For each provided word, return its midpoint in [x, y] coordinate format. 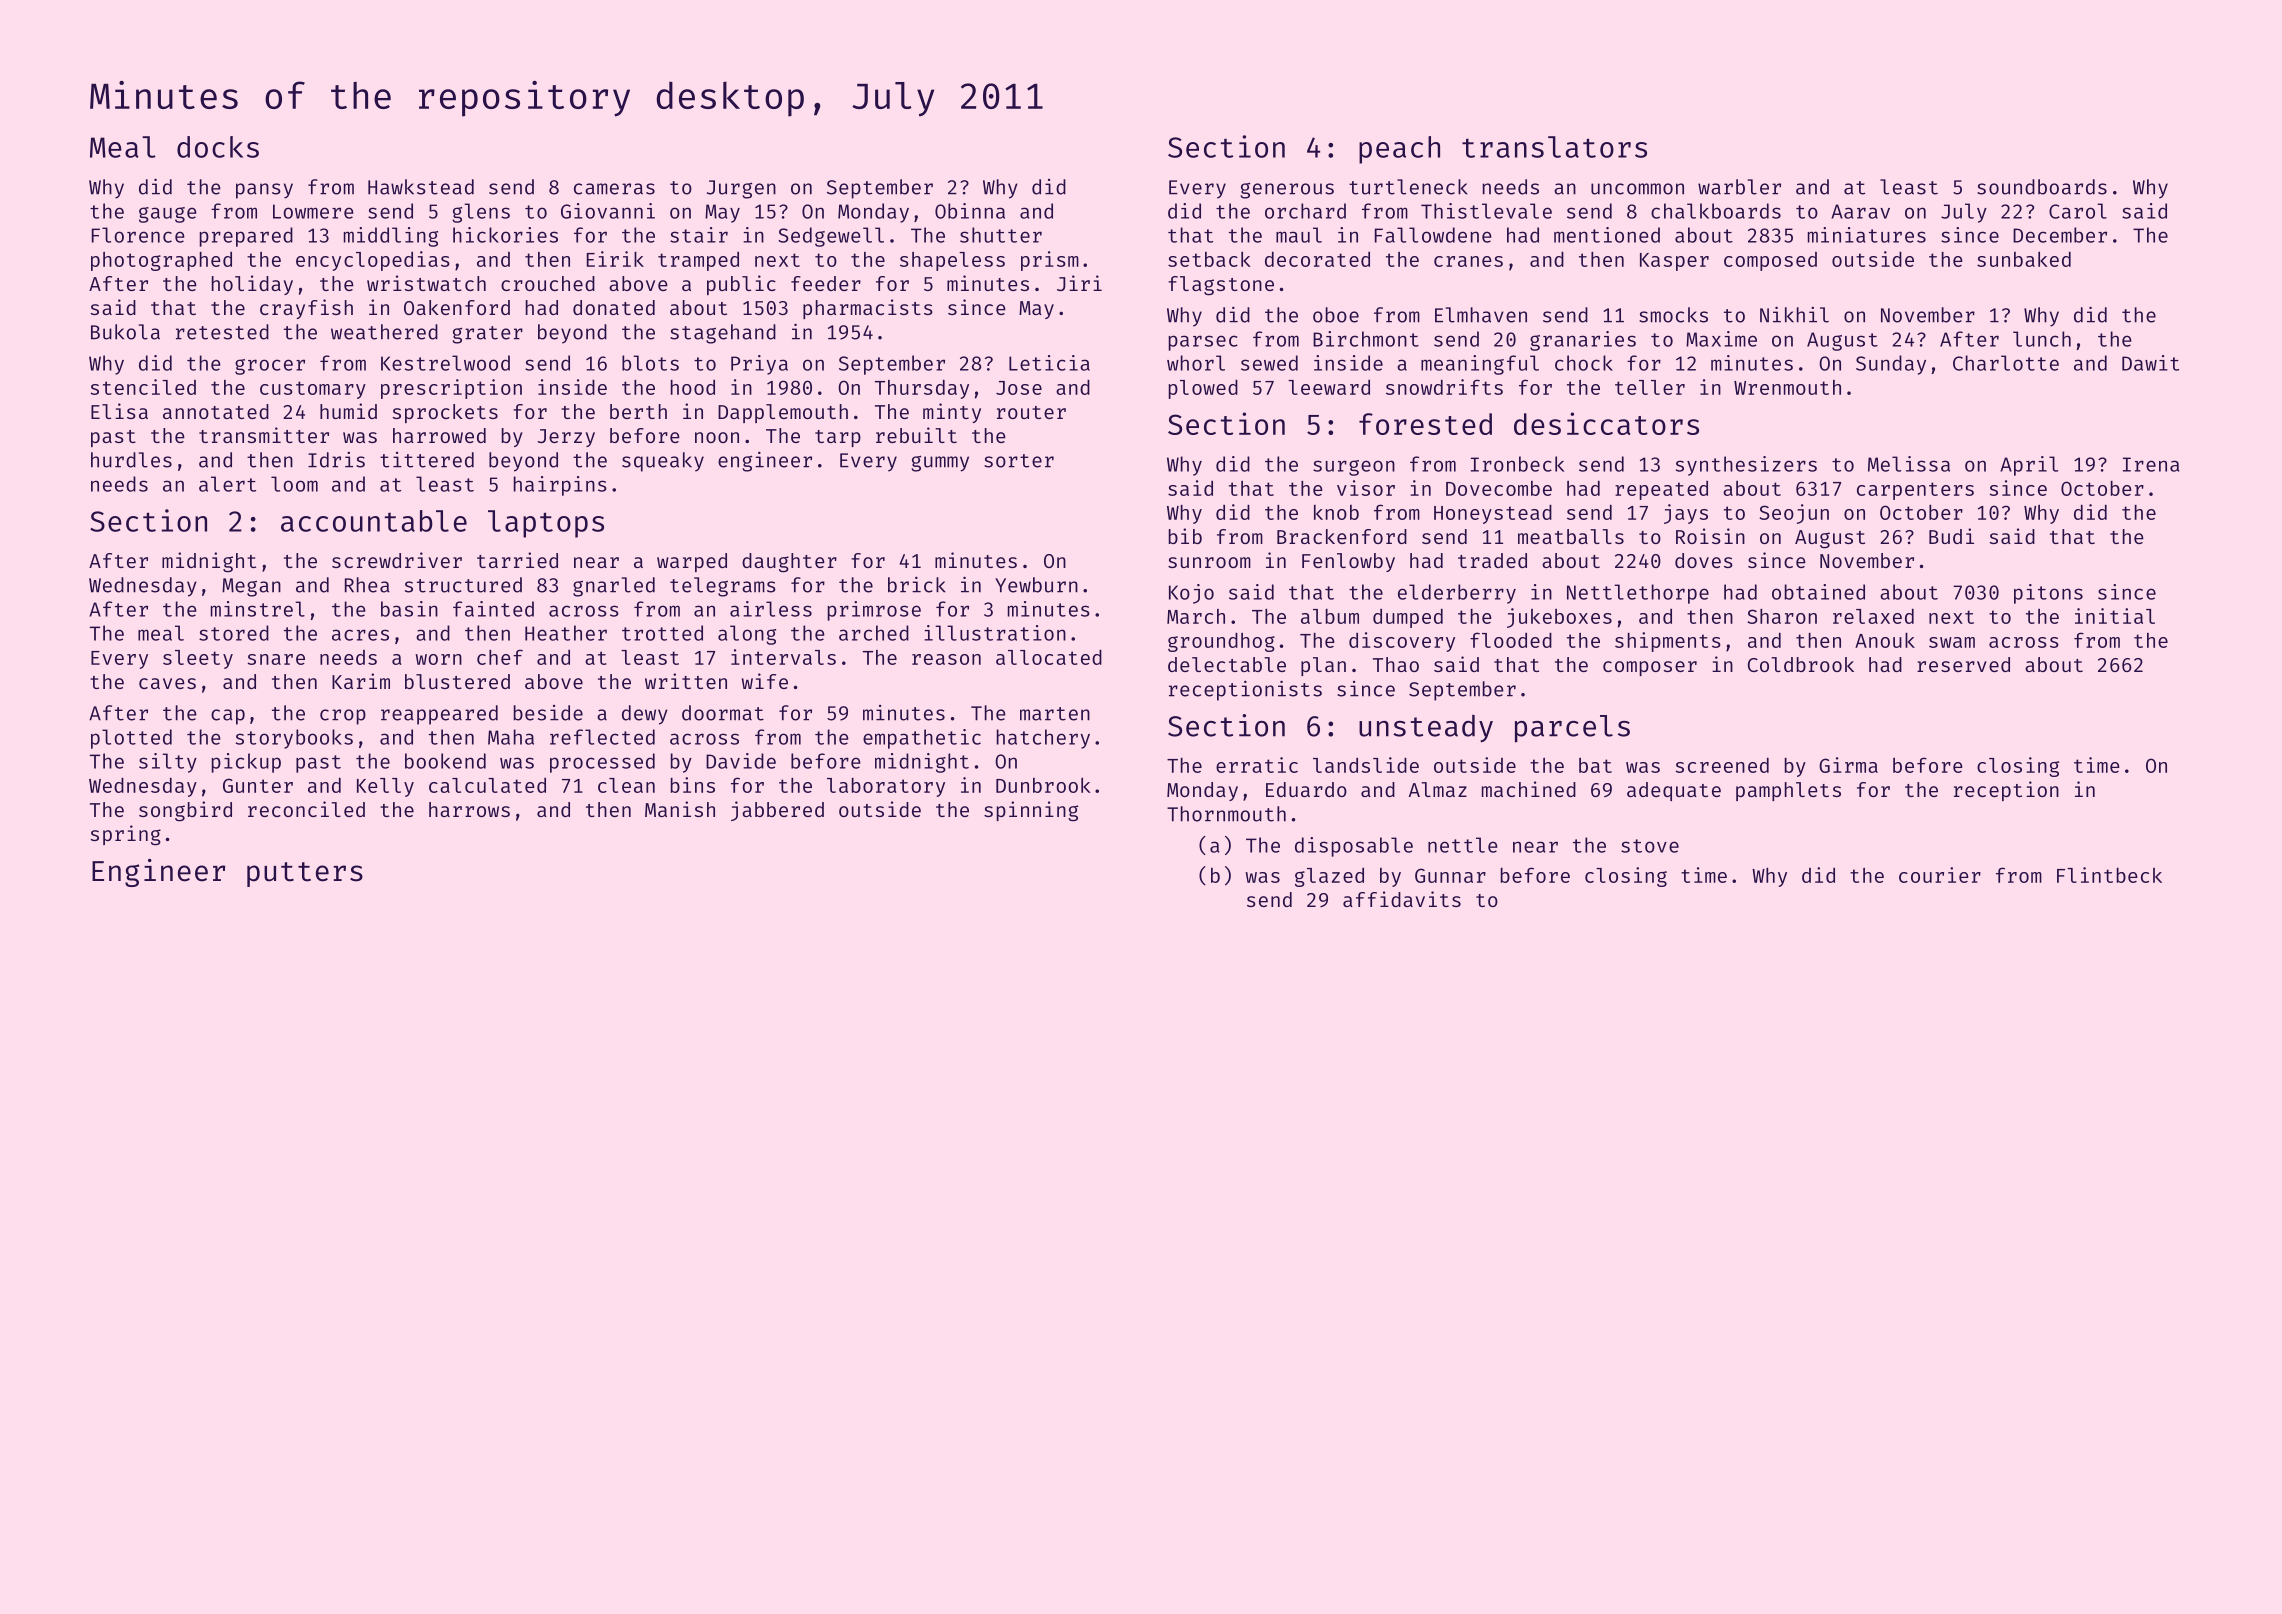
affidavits [1402, 899]
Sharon [1782, 616]
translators [1554, 147]
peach [1399, 150]
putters [305, 874]
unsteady [1426, 729]
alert [227, 484]
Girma [1848, 765]
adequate [1674, 791]
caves [167, 683]
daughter [789, 563]
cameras [614, 189]
